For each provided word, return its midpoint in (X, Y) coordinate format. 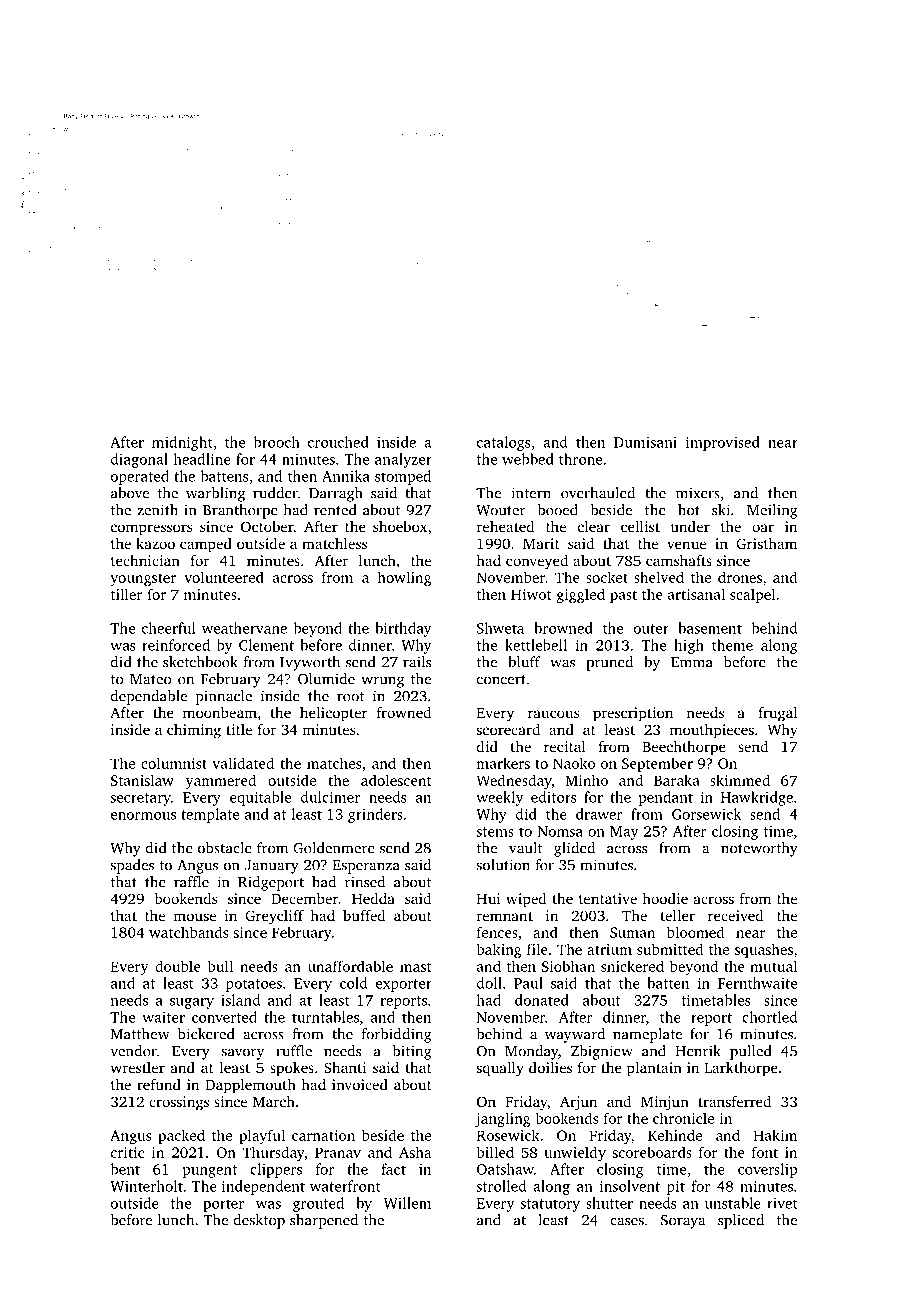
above (130, 493)
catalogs (503, 443)
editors (553, 797)
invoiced (360, 1084)
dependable (149, 697)
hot (689, 510)
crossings (179, 1103)
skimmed (740, 780)
